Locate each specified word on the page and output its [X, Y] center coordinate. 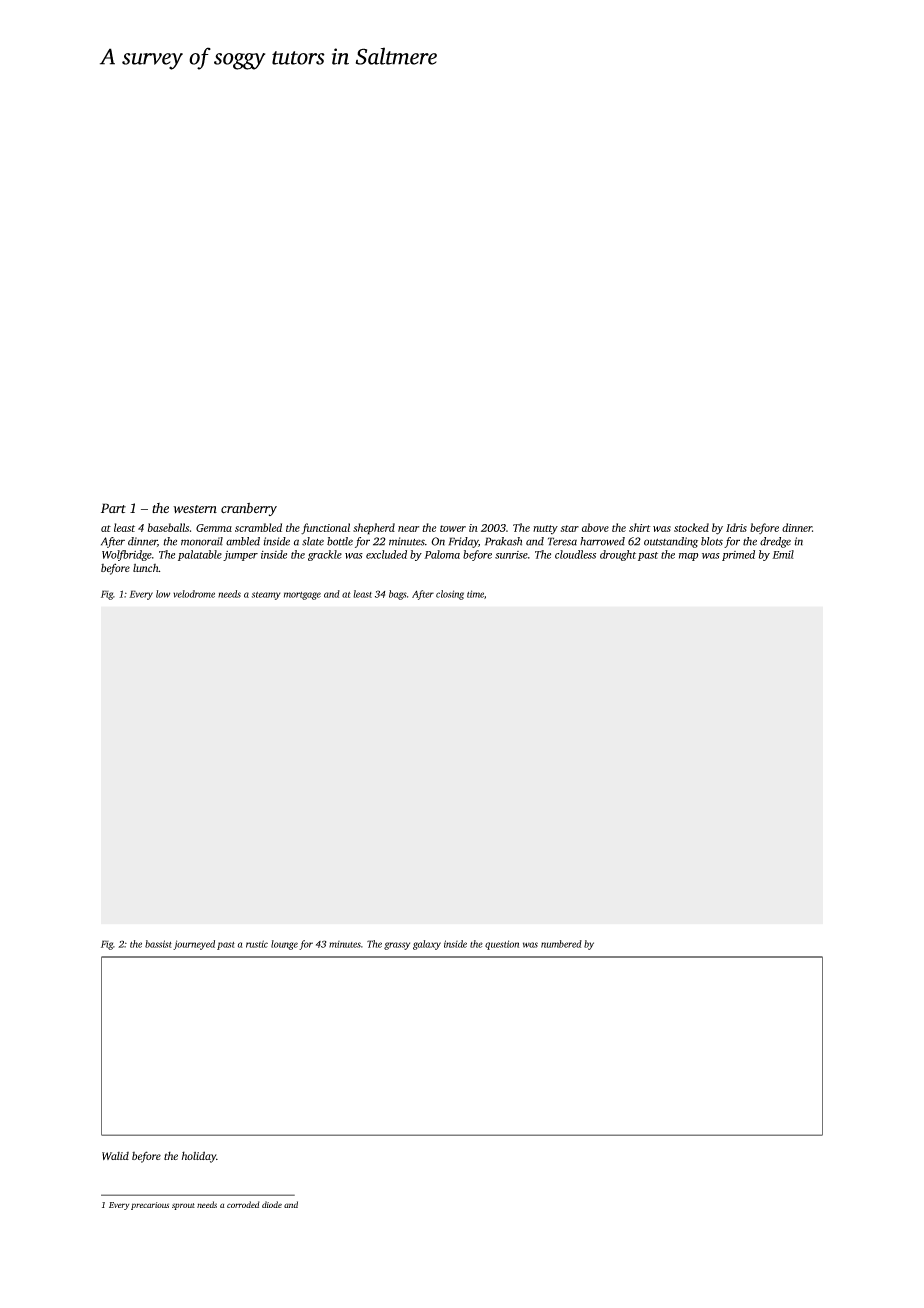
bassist [158, 944]
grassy [397, 946]
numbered [561, 944]
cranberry [249, 509]
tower [453, 528]
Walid [115, 1156]
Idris [736, 527]
